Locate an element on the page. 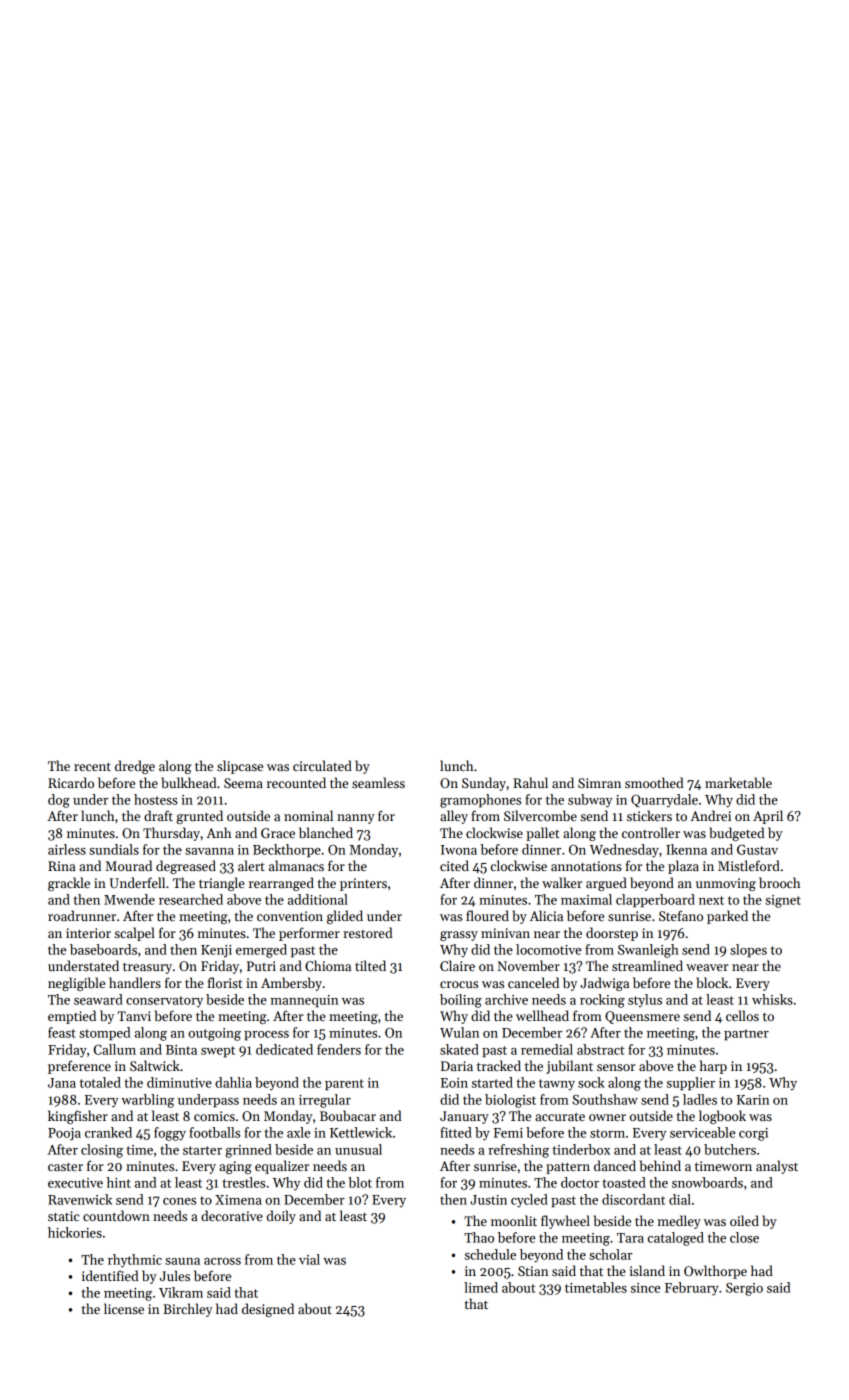 The image size is (849, 1400). pallet is located at coordinates (543, 834).
